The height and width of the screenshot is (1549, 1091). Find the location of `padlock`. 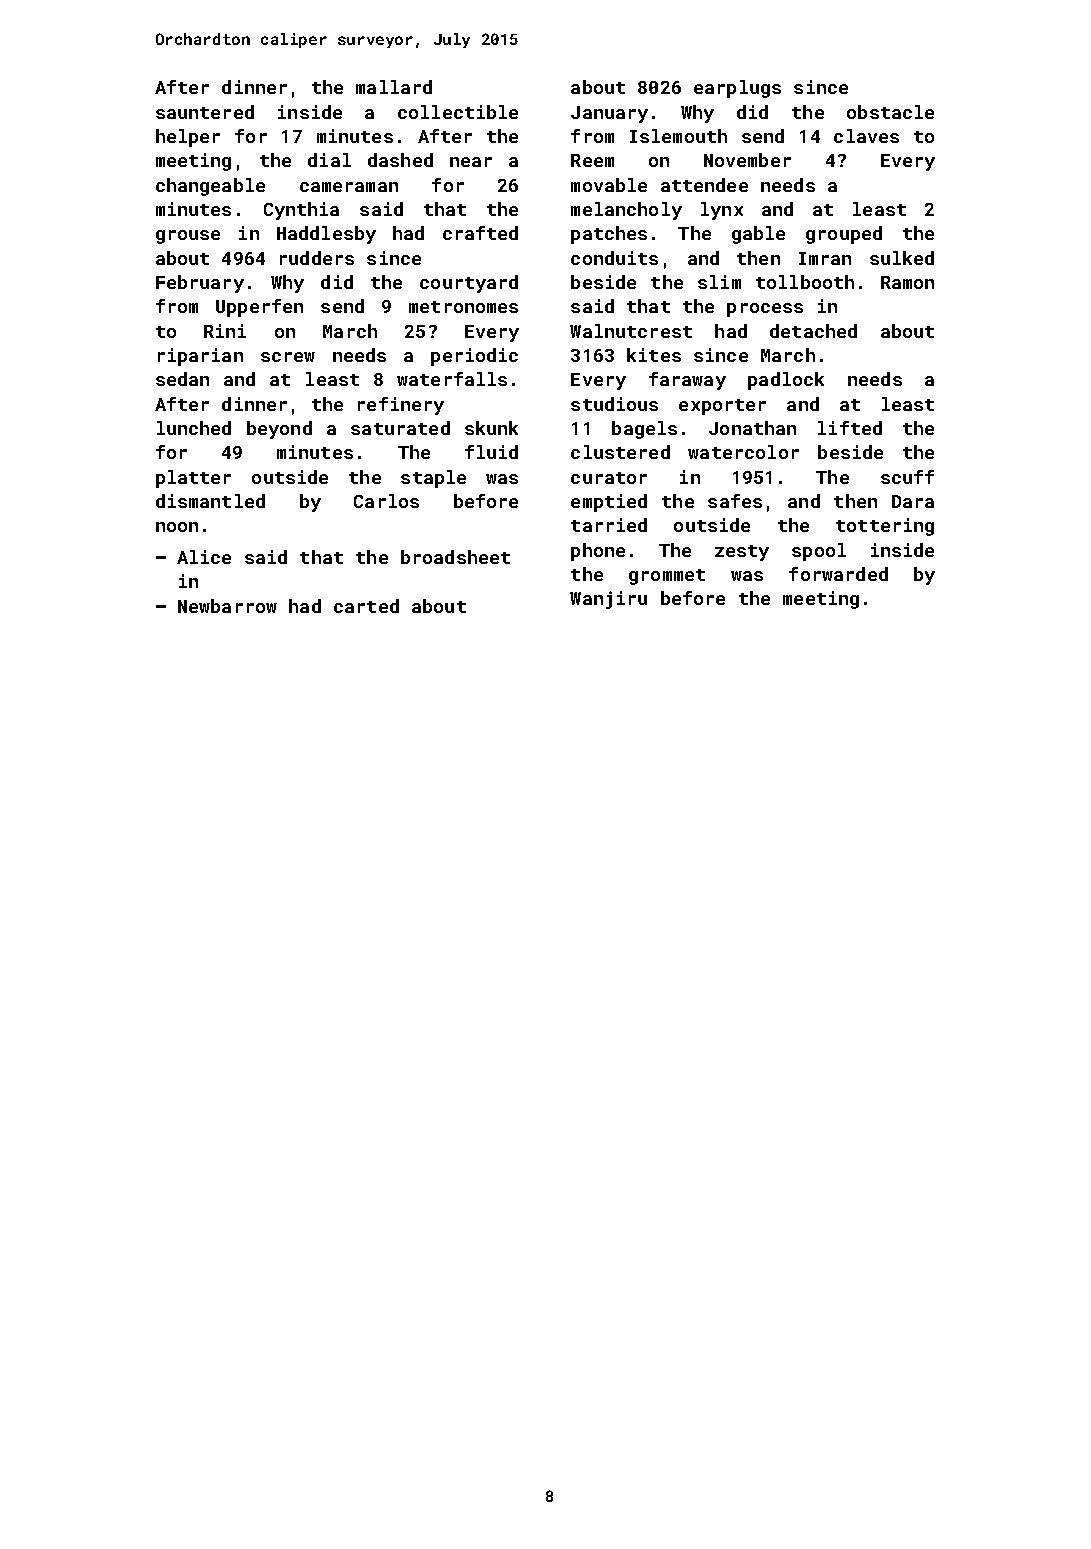

padlock is located at coordinates (786, 381).
